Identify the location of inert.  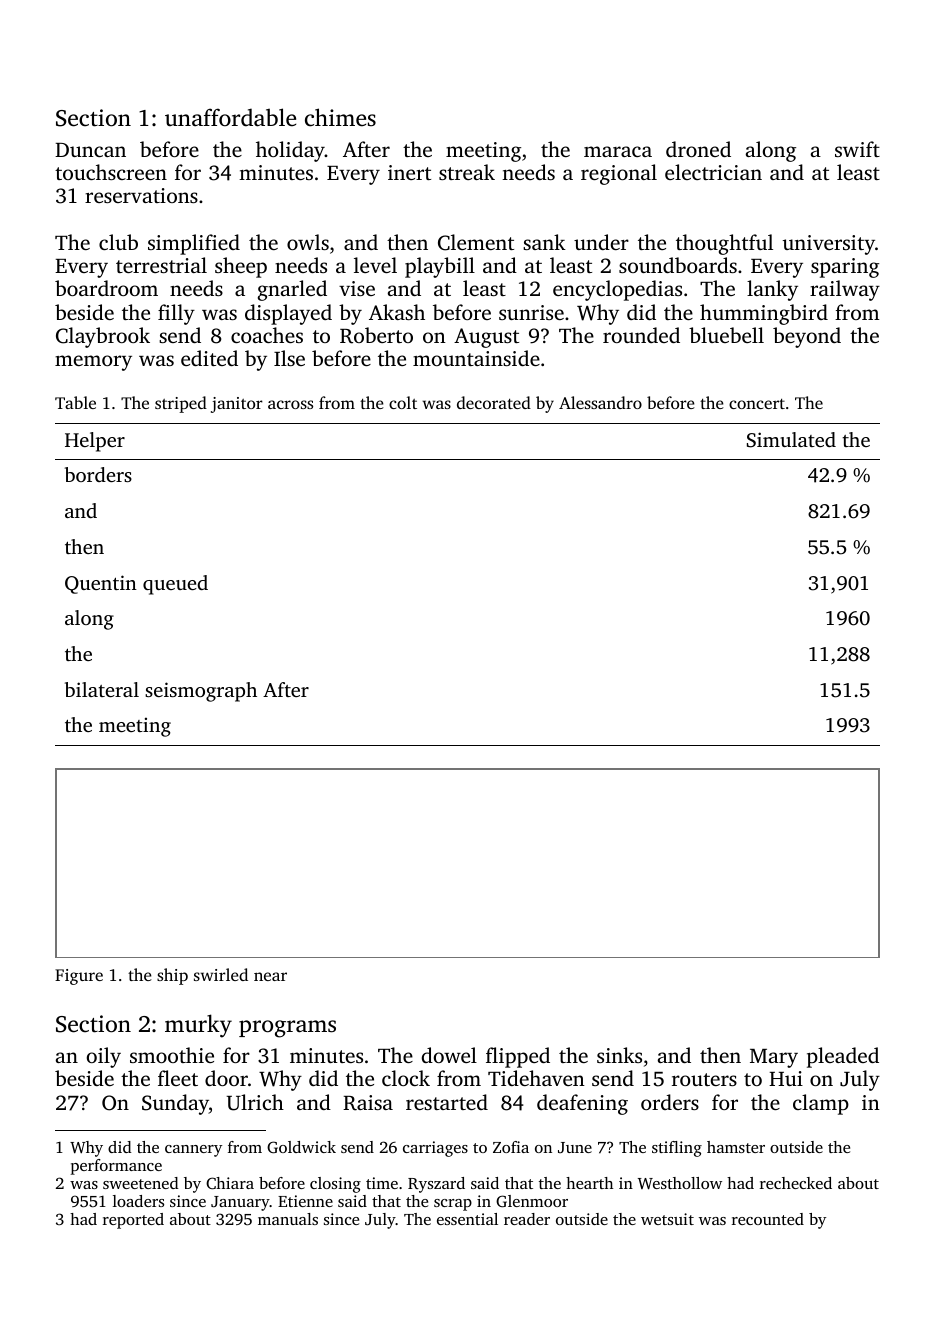
(409, 172).
